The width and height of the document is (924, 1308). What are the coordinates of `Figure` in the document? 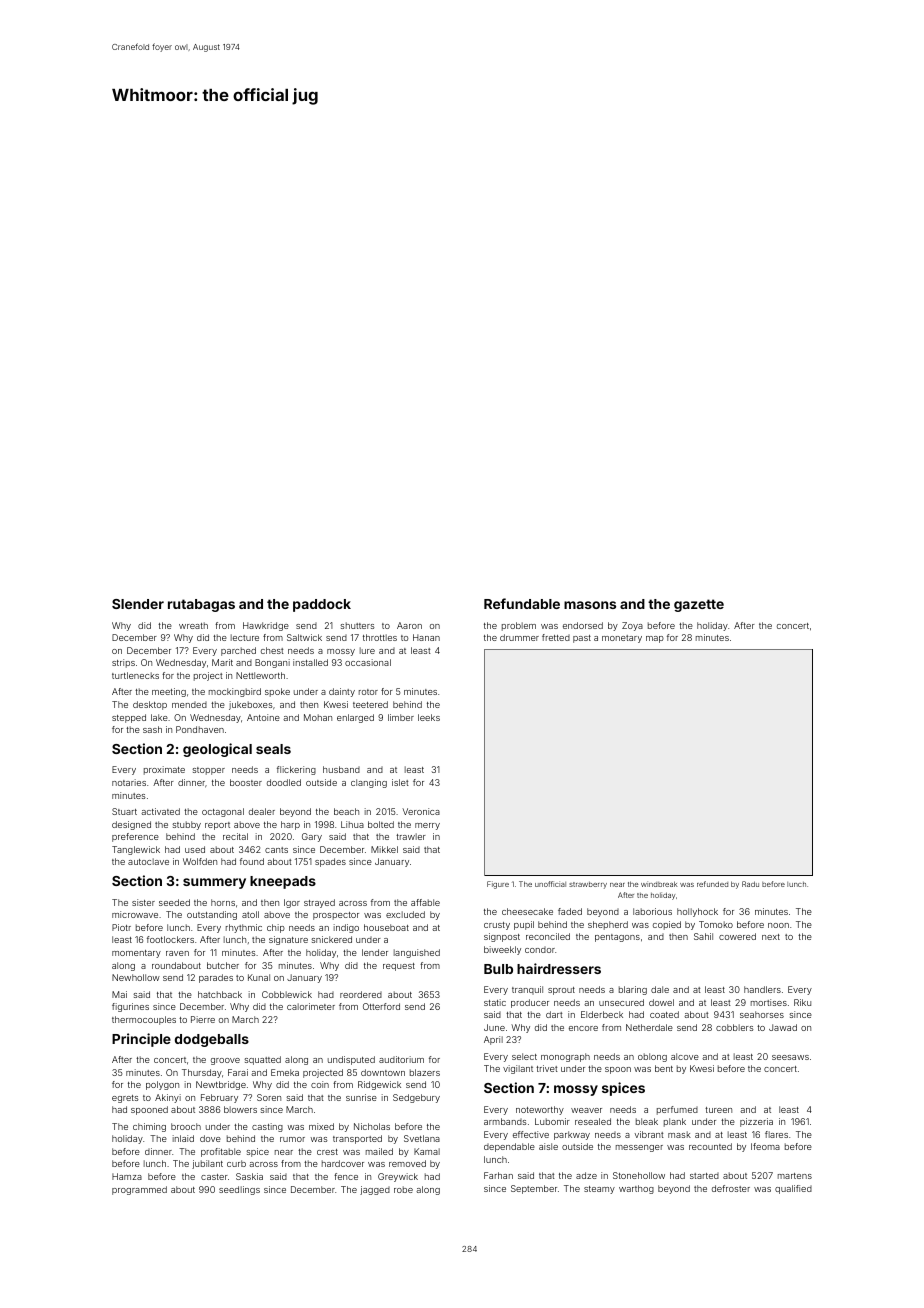 It's located at (498, 885).
